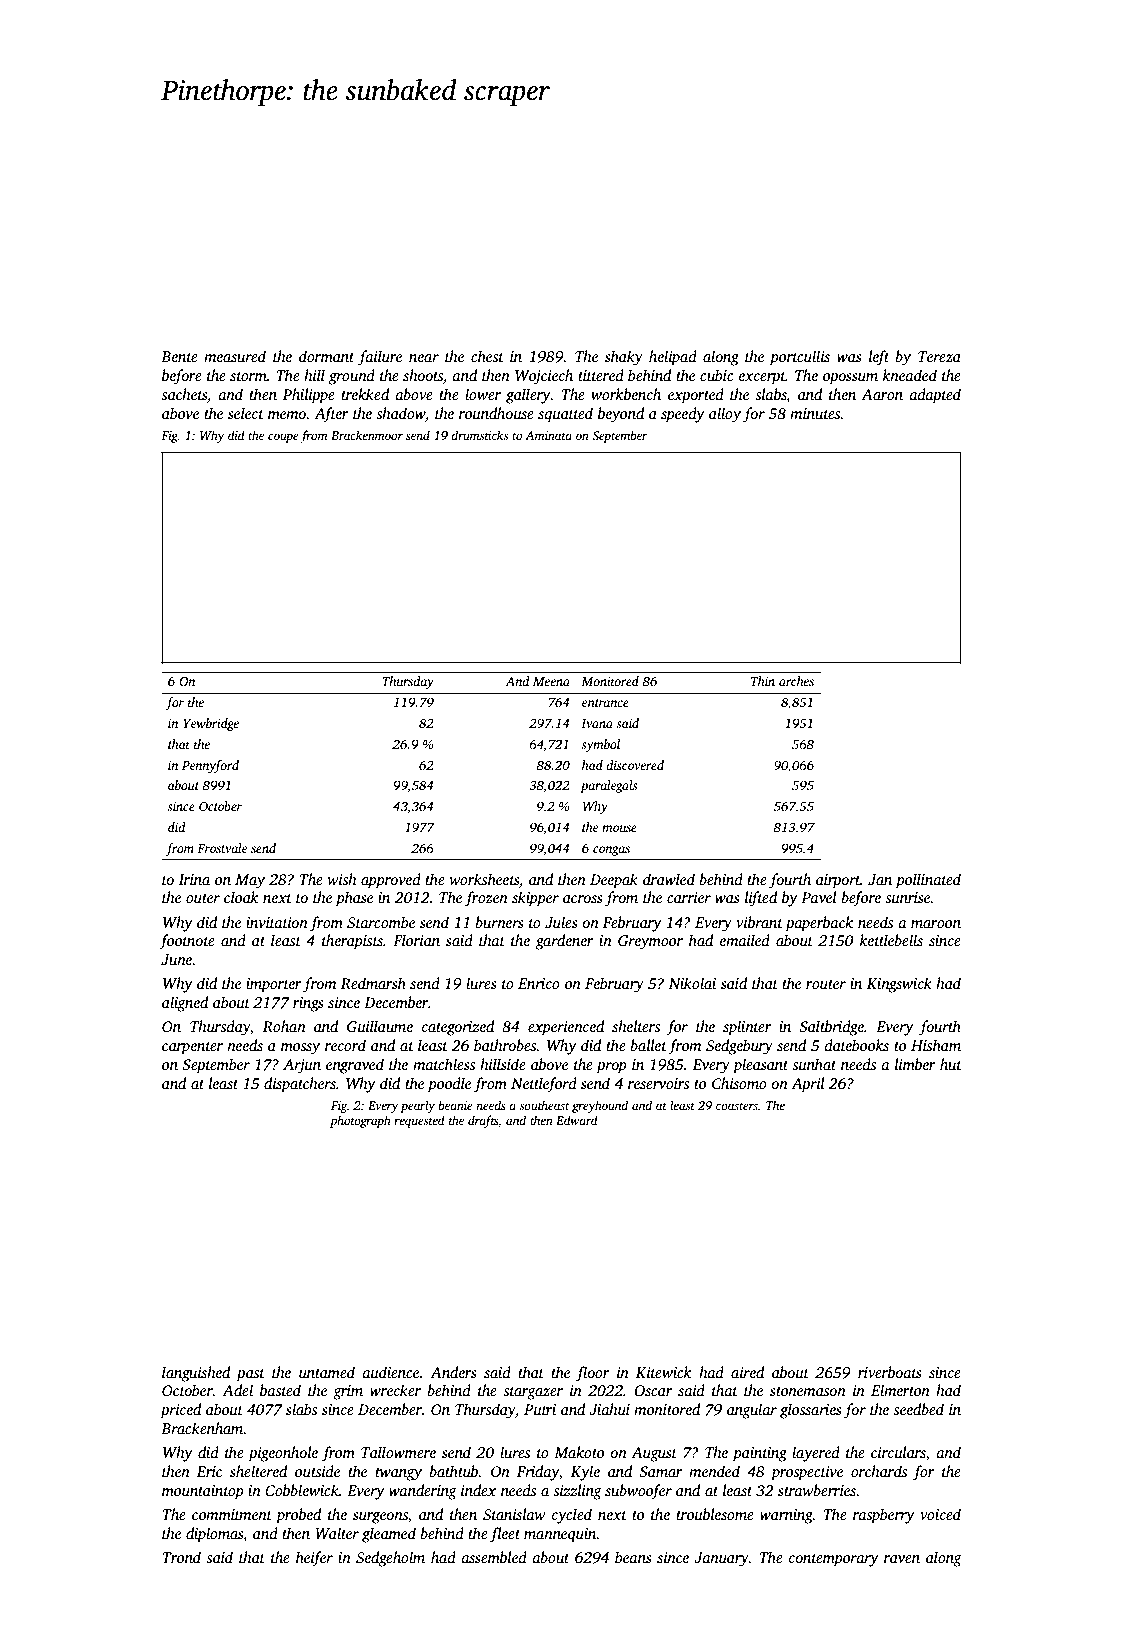 The height and width of the screenshot is (1627, 1123). What do you see at coordinates (314, 1559) in the screenshot?
I see `heifer` at bounding box center [314, 1559].
